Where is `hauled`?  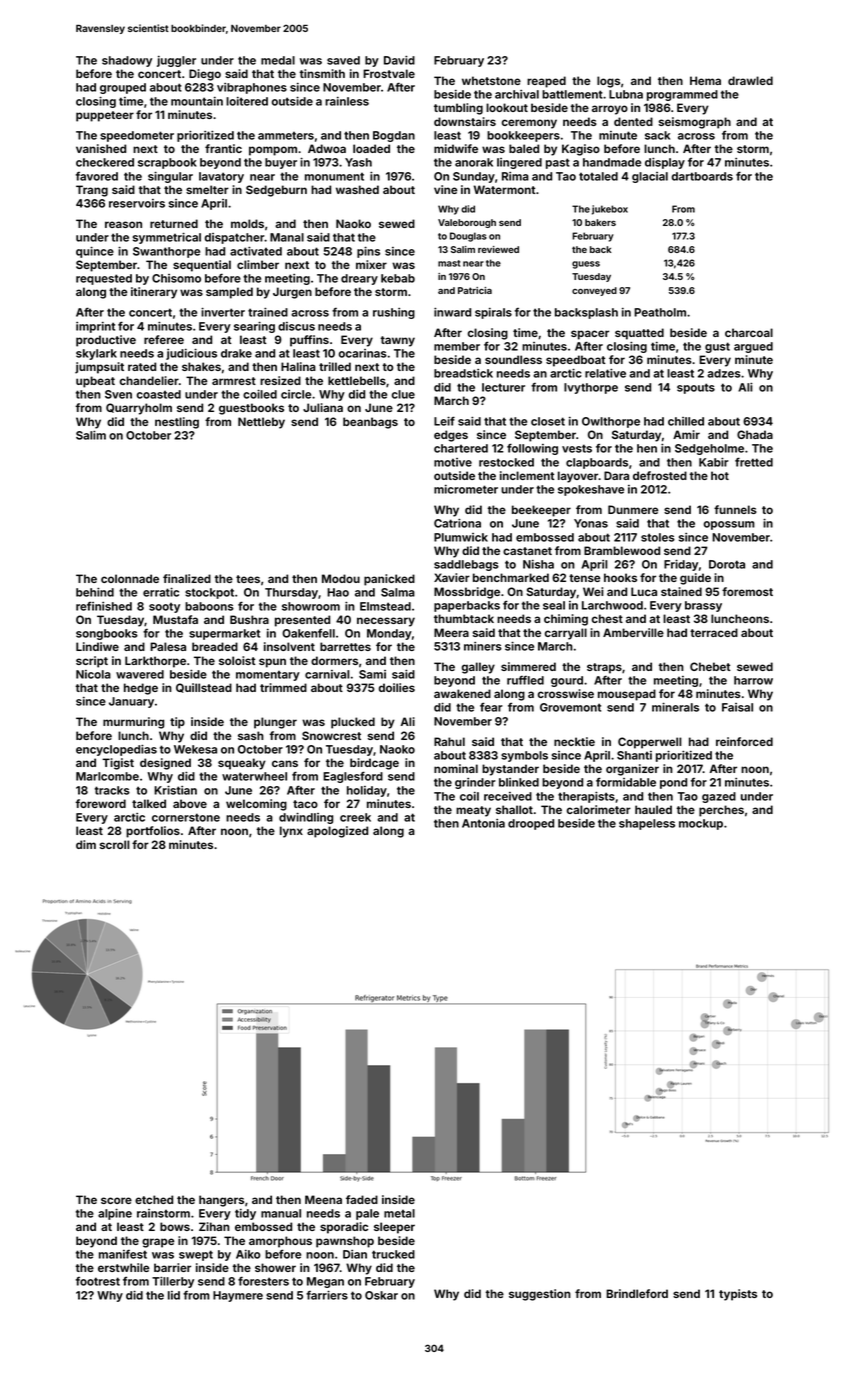 hauled is located at coordinates (653, 809).
